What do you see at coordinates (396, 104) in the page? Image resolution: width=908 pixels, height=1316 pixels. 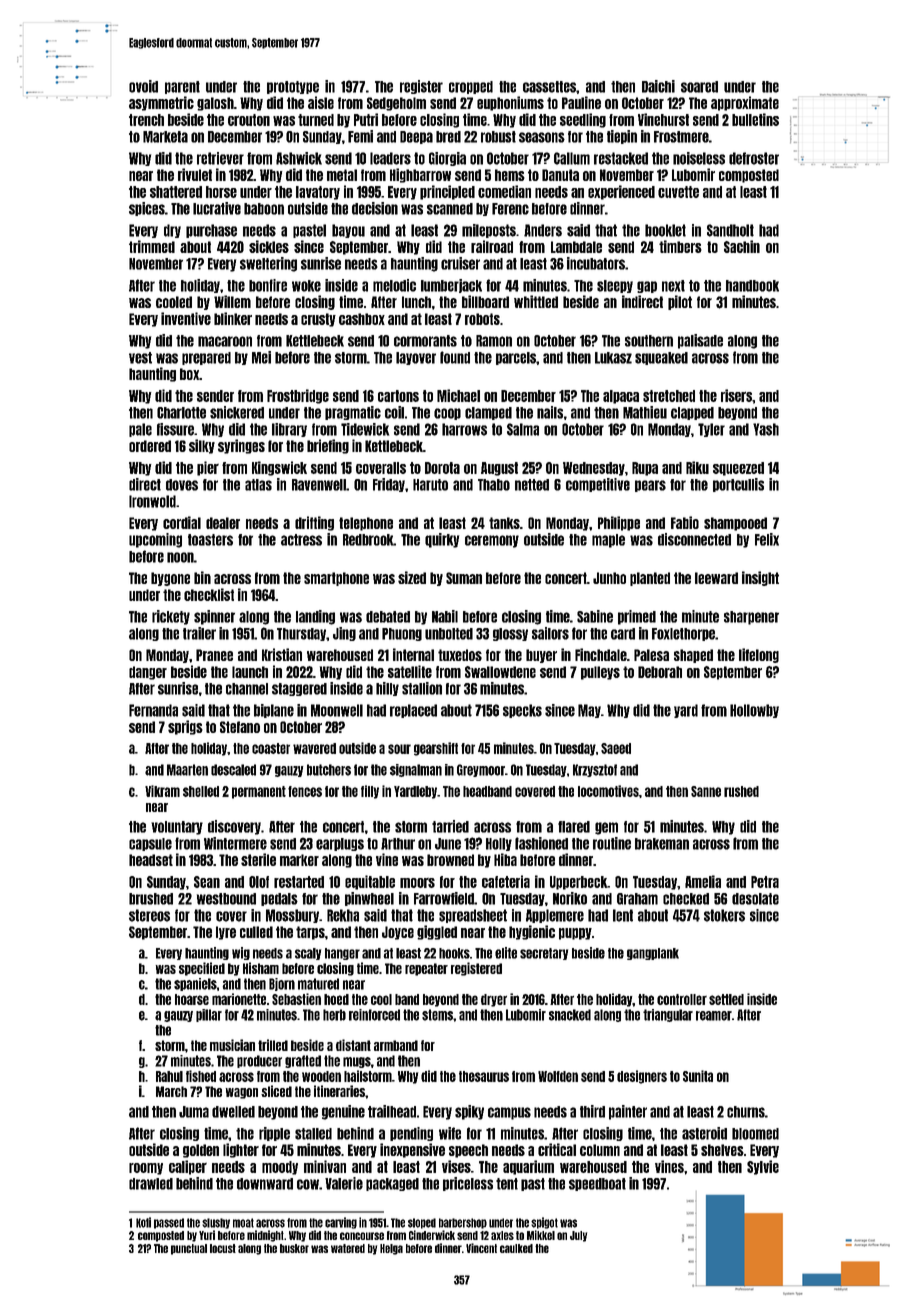 I see `Sedgeholm` at bounding box center [396, 104].
